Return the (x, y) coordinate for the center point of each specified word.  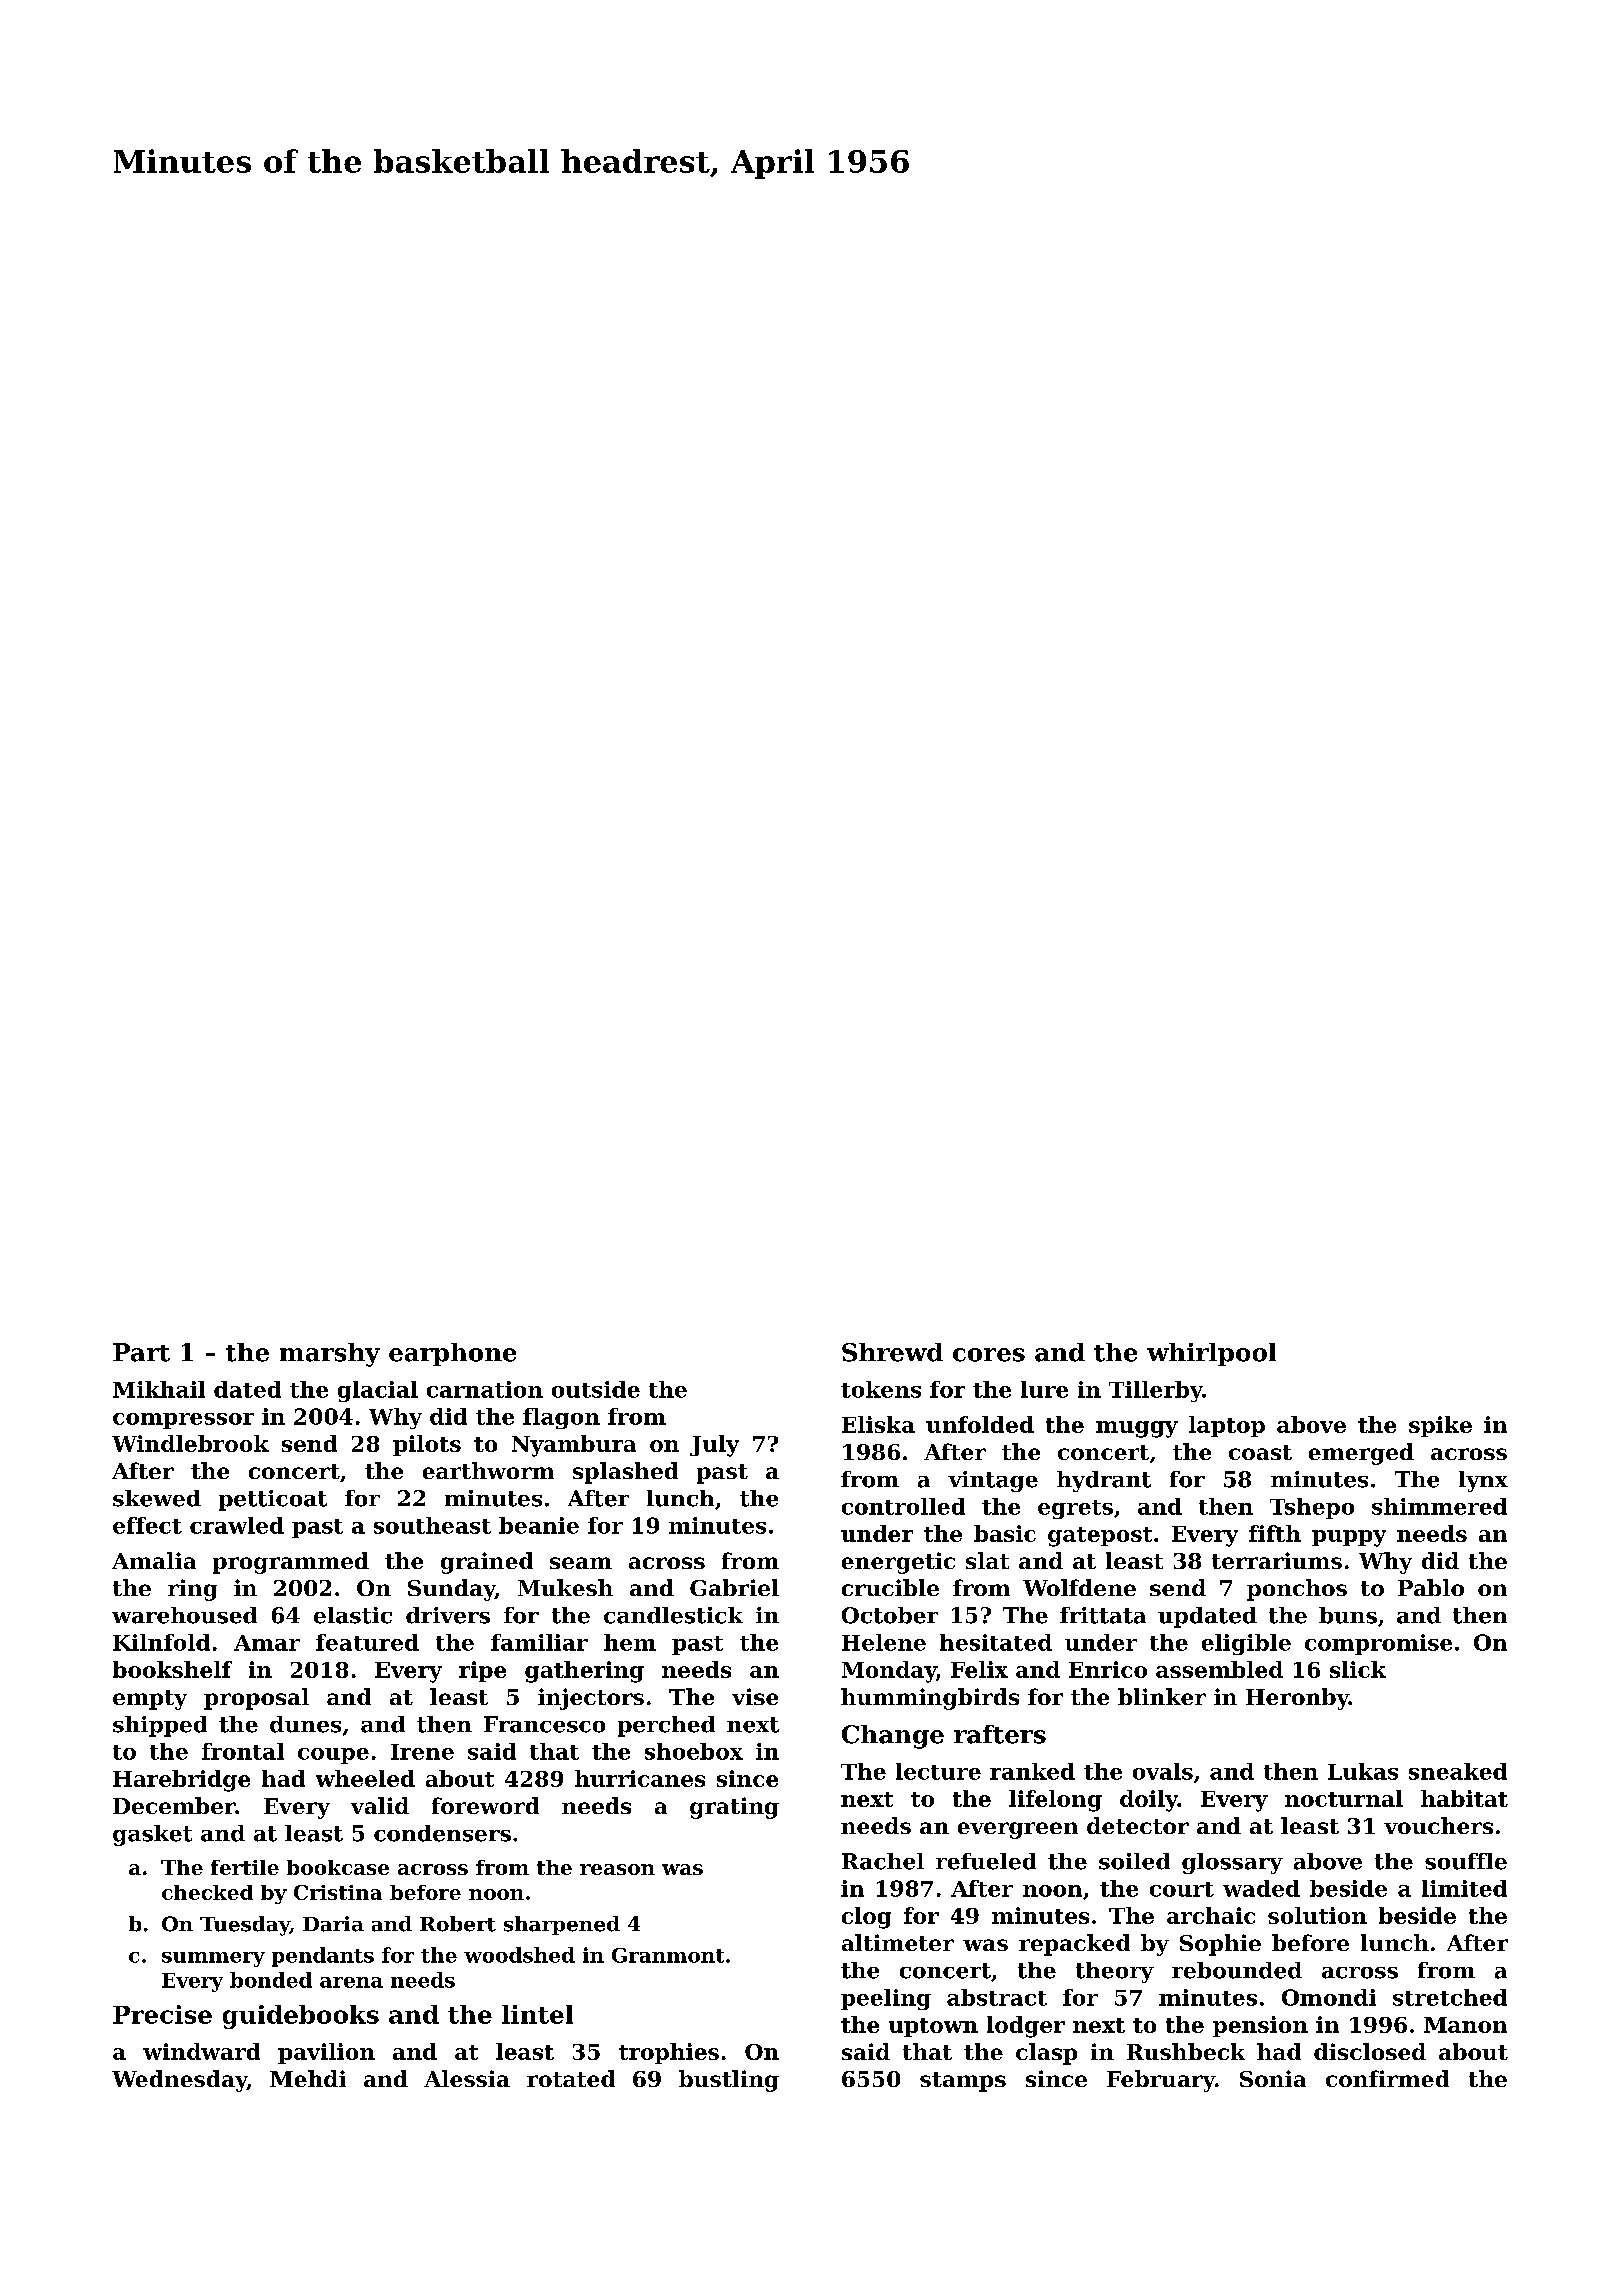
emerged (1361, 1454)
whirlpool (1211, 1354)
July (714, 1446)
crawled (237, 1525)
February (1161, 2081)
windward (201, 2051)
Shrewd (892, 1352)
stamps (963, 2082)
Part (141, 1352)
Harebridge (181, 1781)
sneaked (1458, 1771)
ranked (1032, 1771)
